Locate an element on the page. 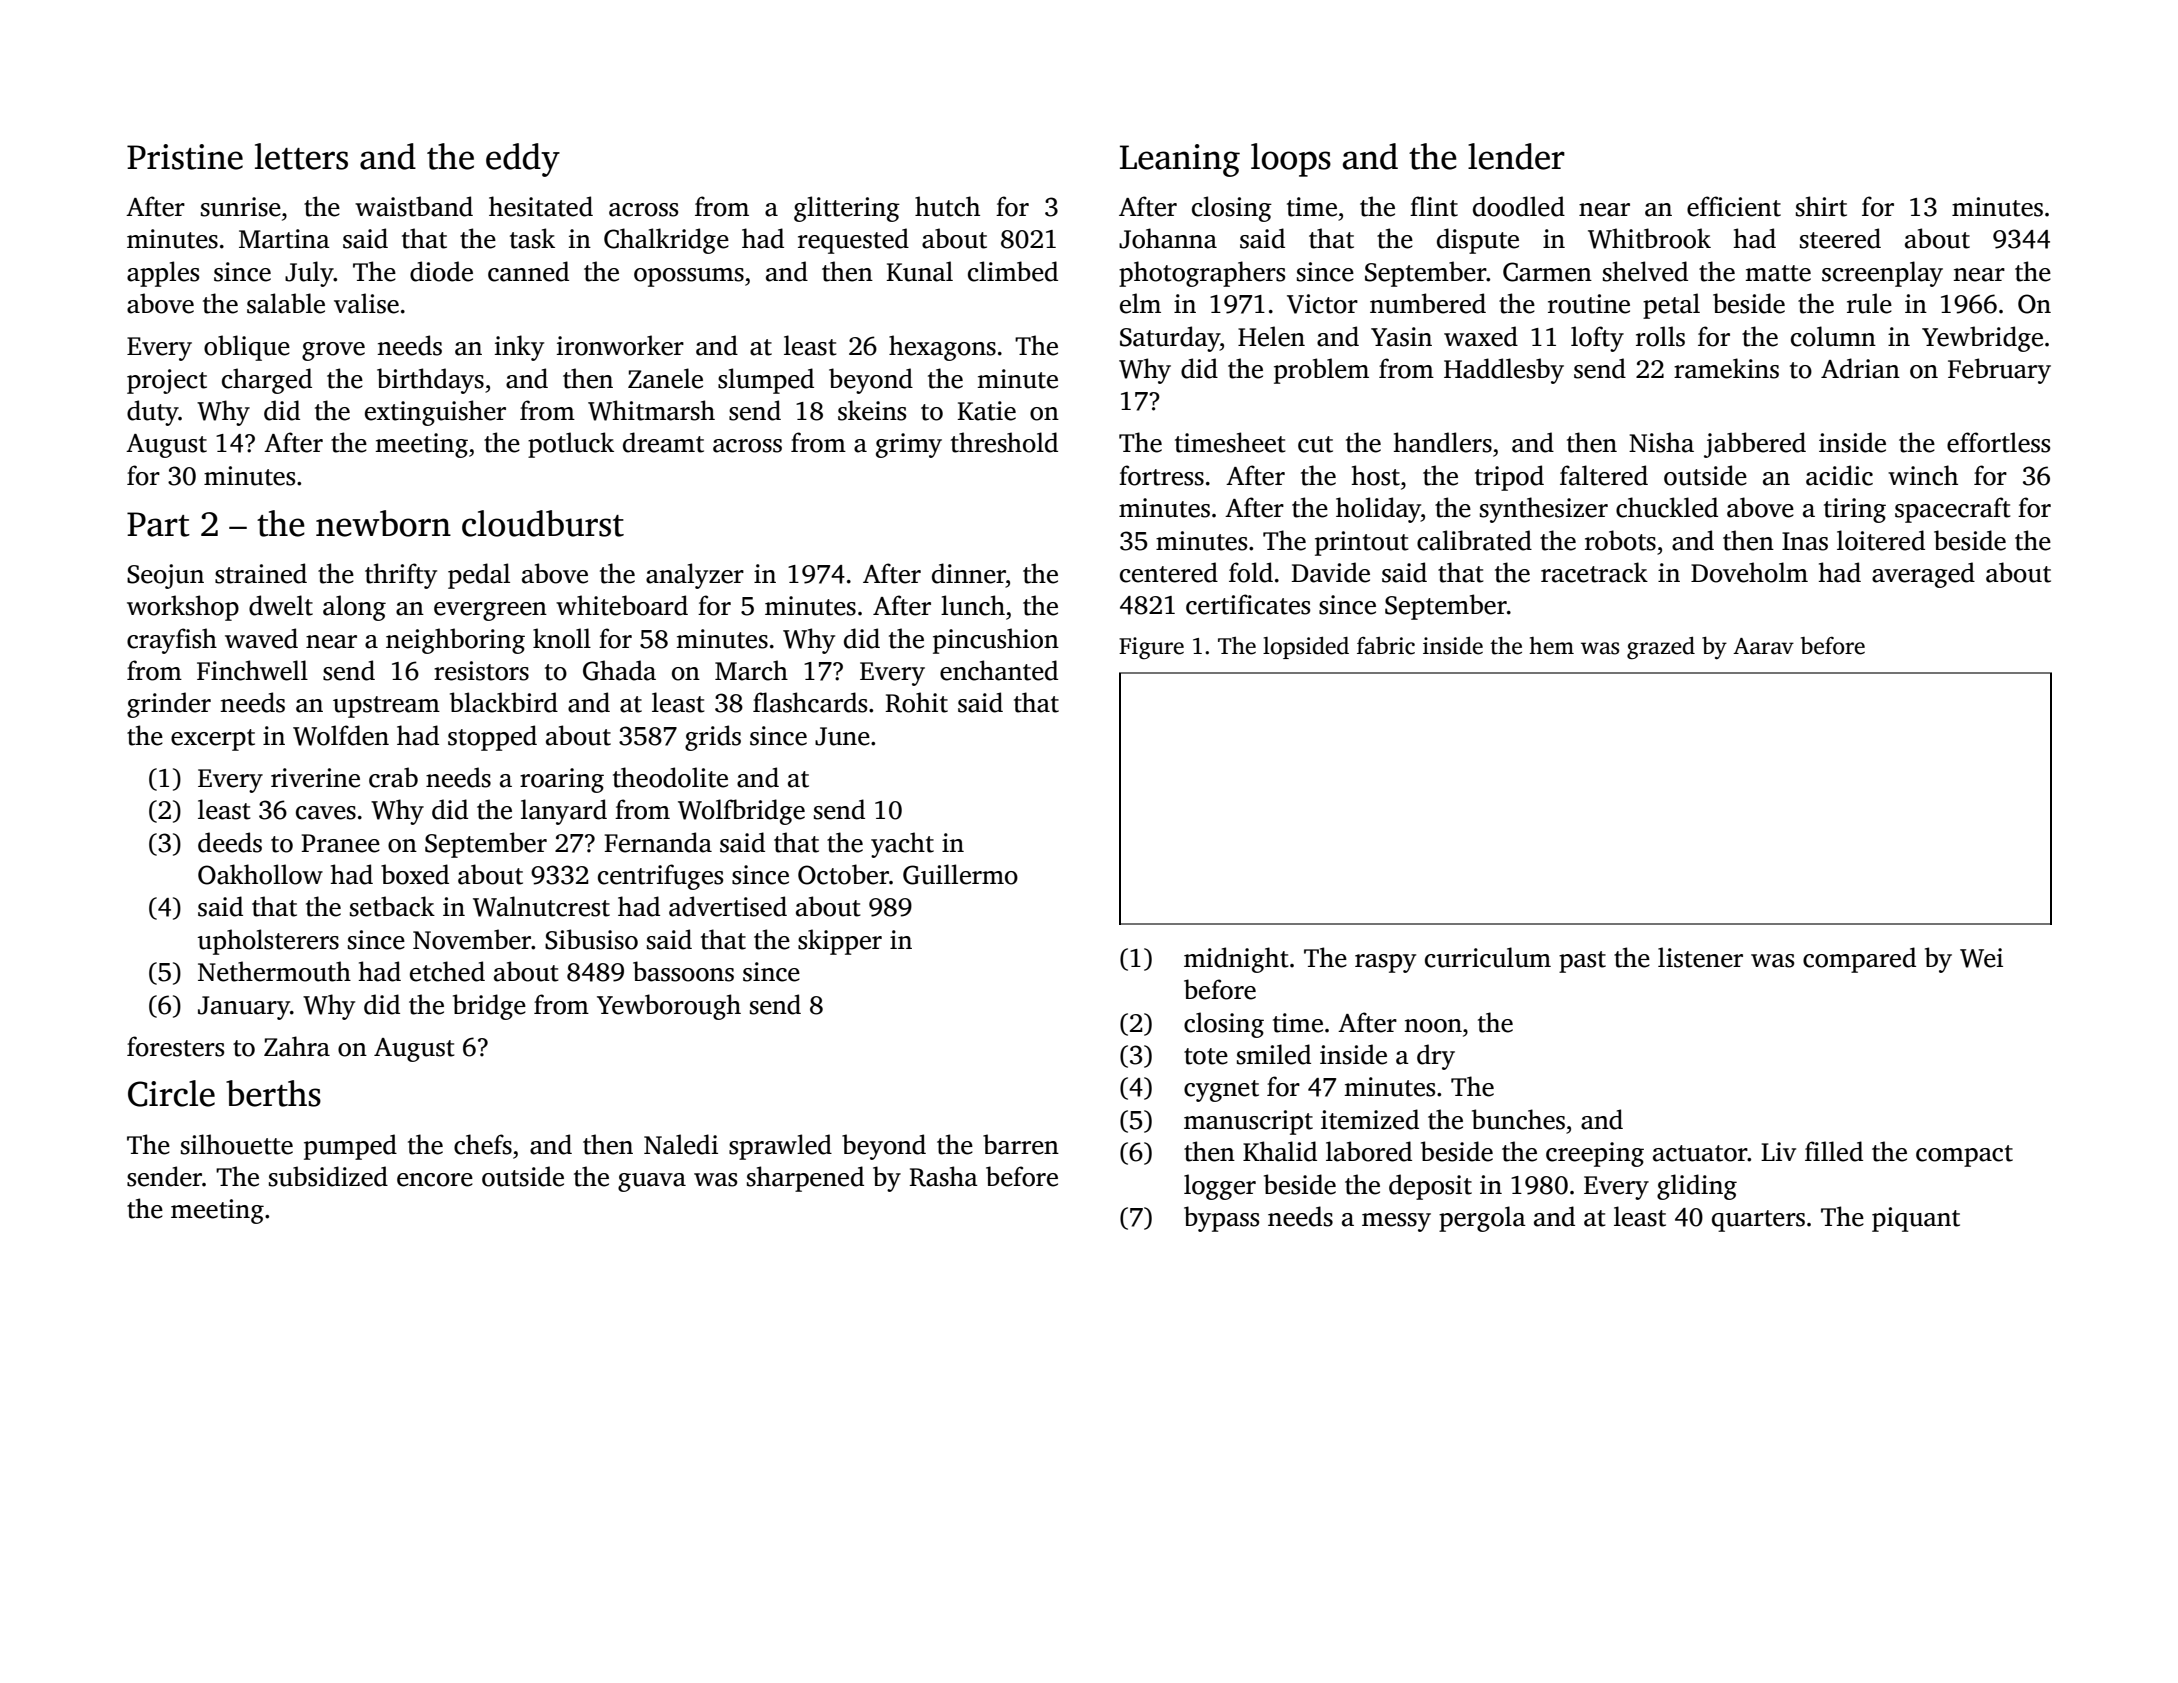  grazed is located at coordinates (1661, 648).
